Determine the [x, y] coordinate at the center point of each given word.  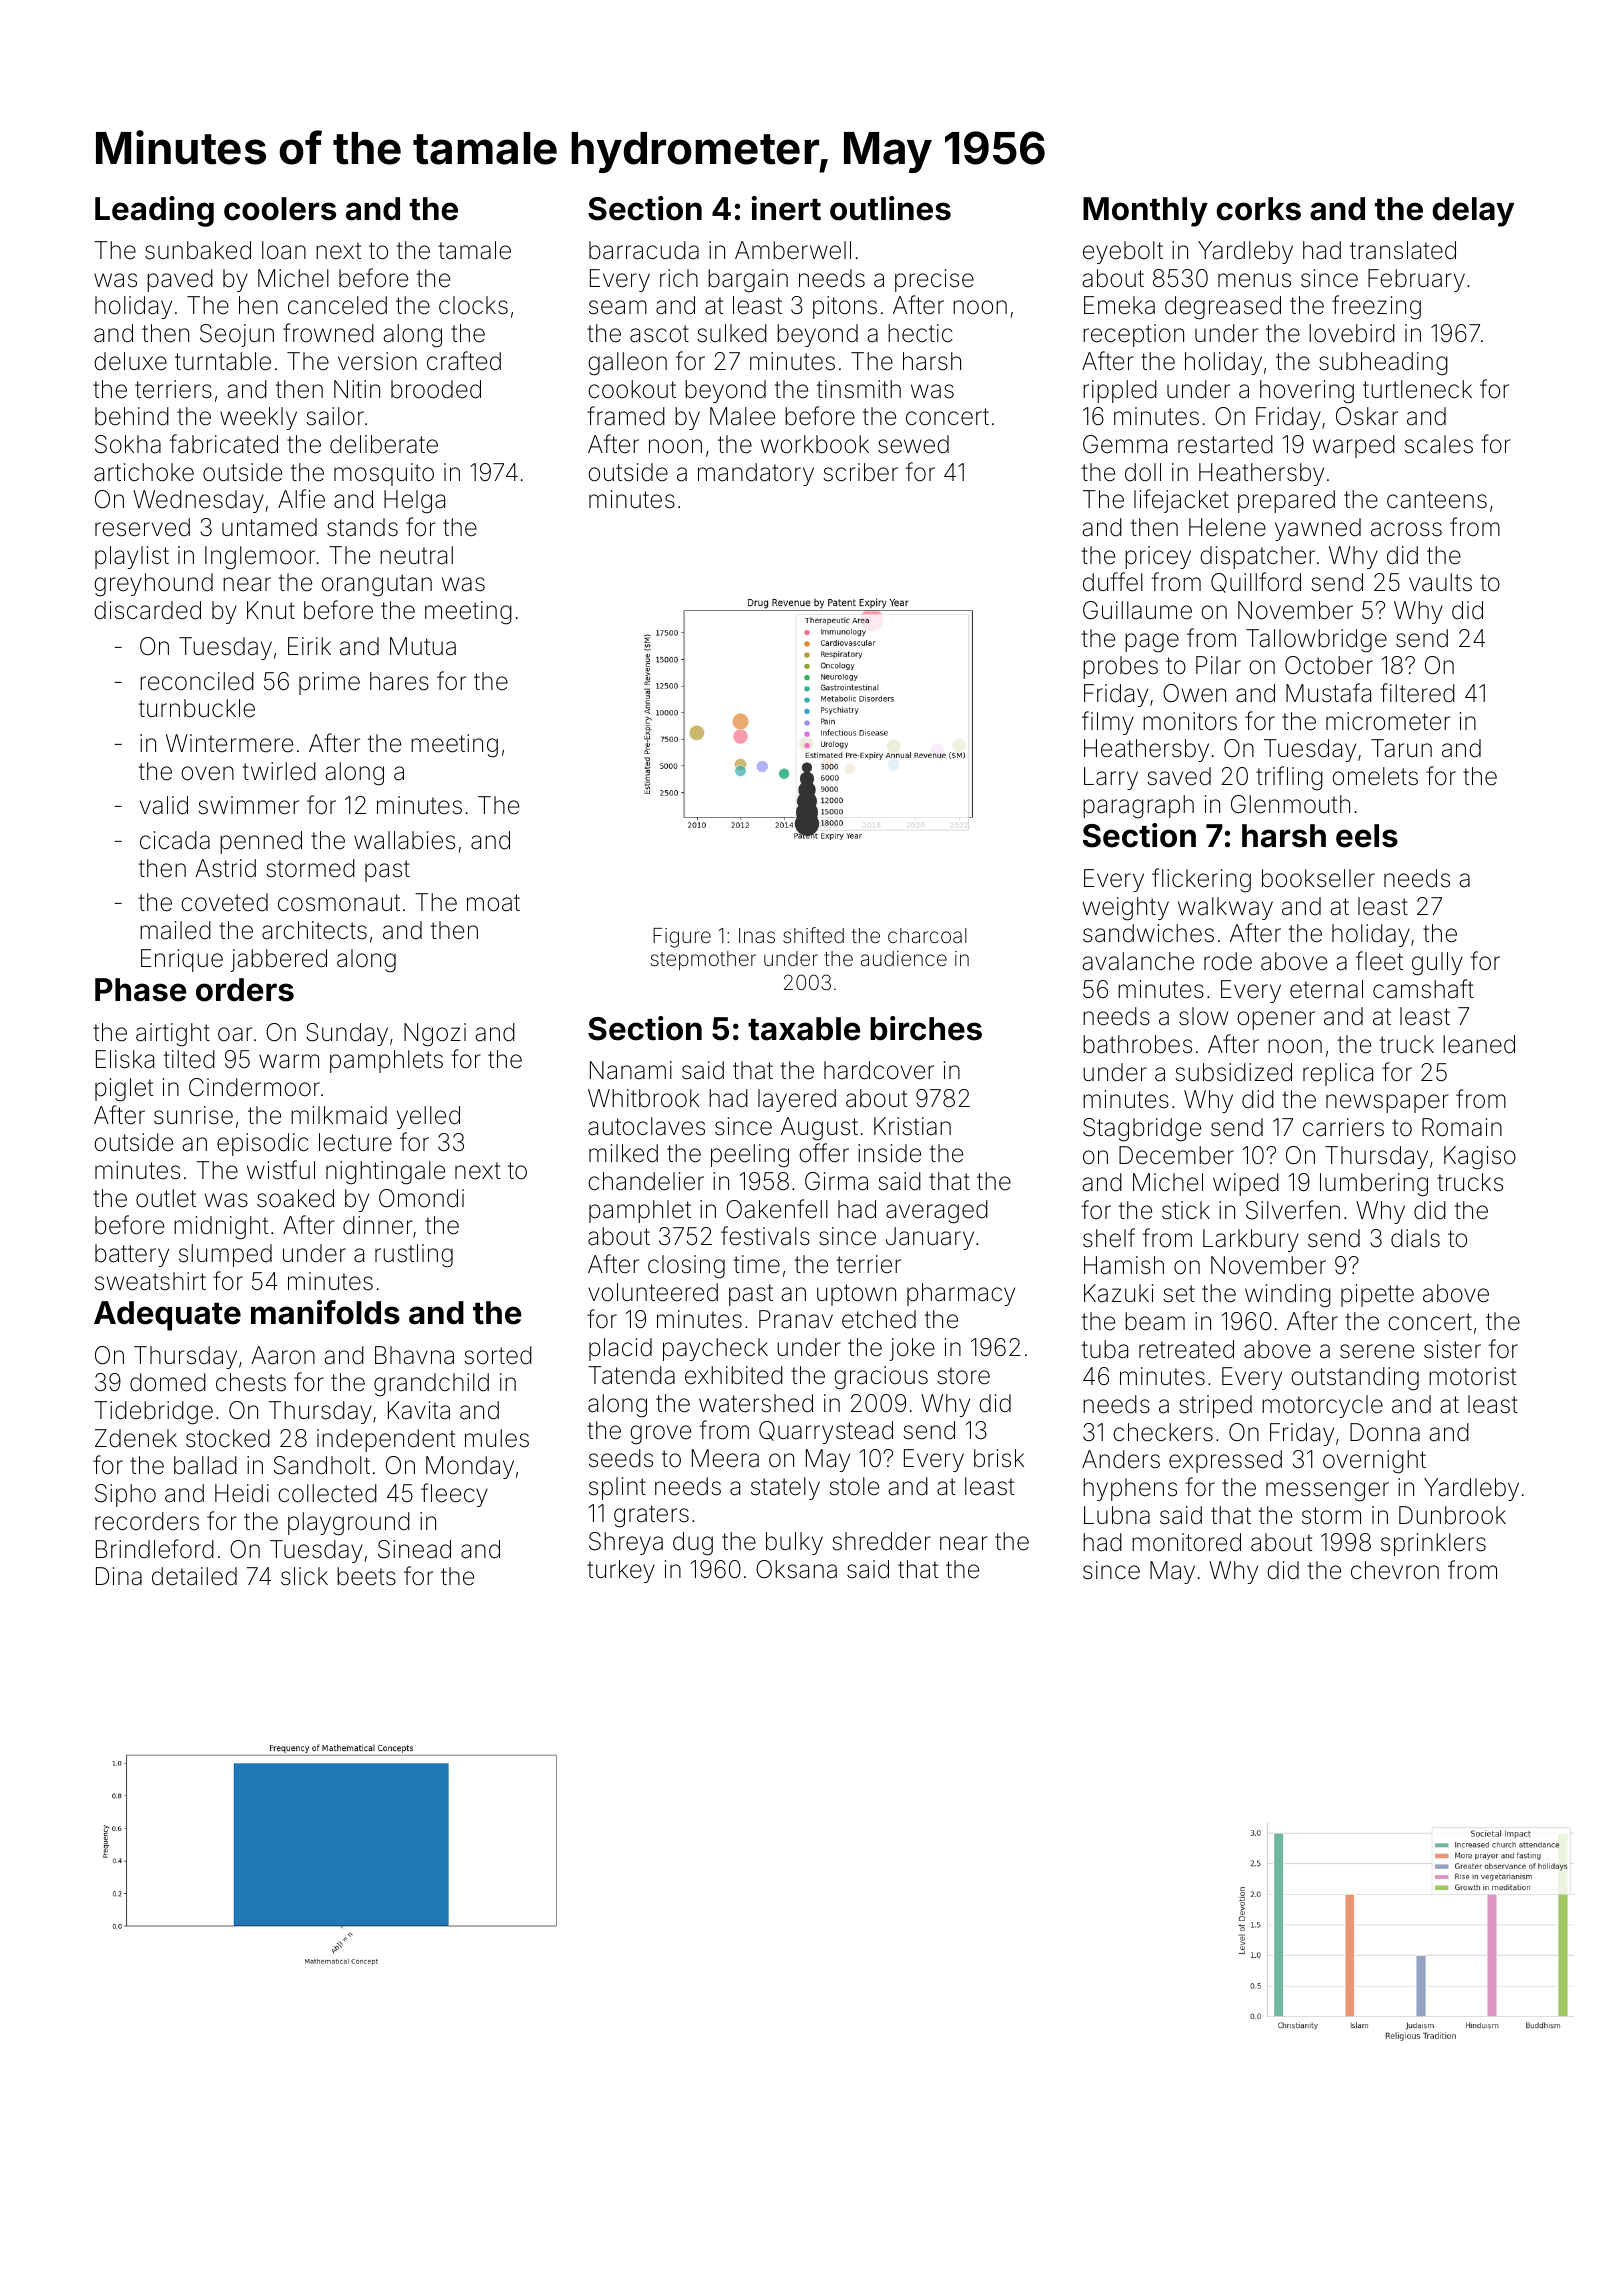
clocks [473, 305]
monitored [1186, 1542]
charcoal [927, 935]
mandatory [756, 474]
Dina [119, 1576]
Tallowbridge [1316, 641]
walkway [1225, 908]
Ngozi [435, 1035]
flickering [1201, 880]
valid [164, 805]
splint [617, 1488]
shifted [813, 935]
